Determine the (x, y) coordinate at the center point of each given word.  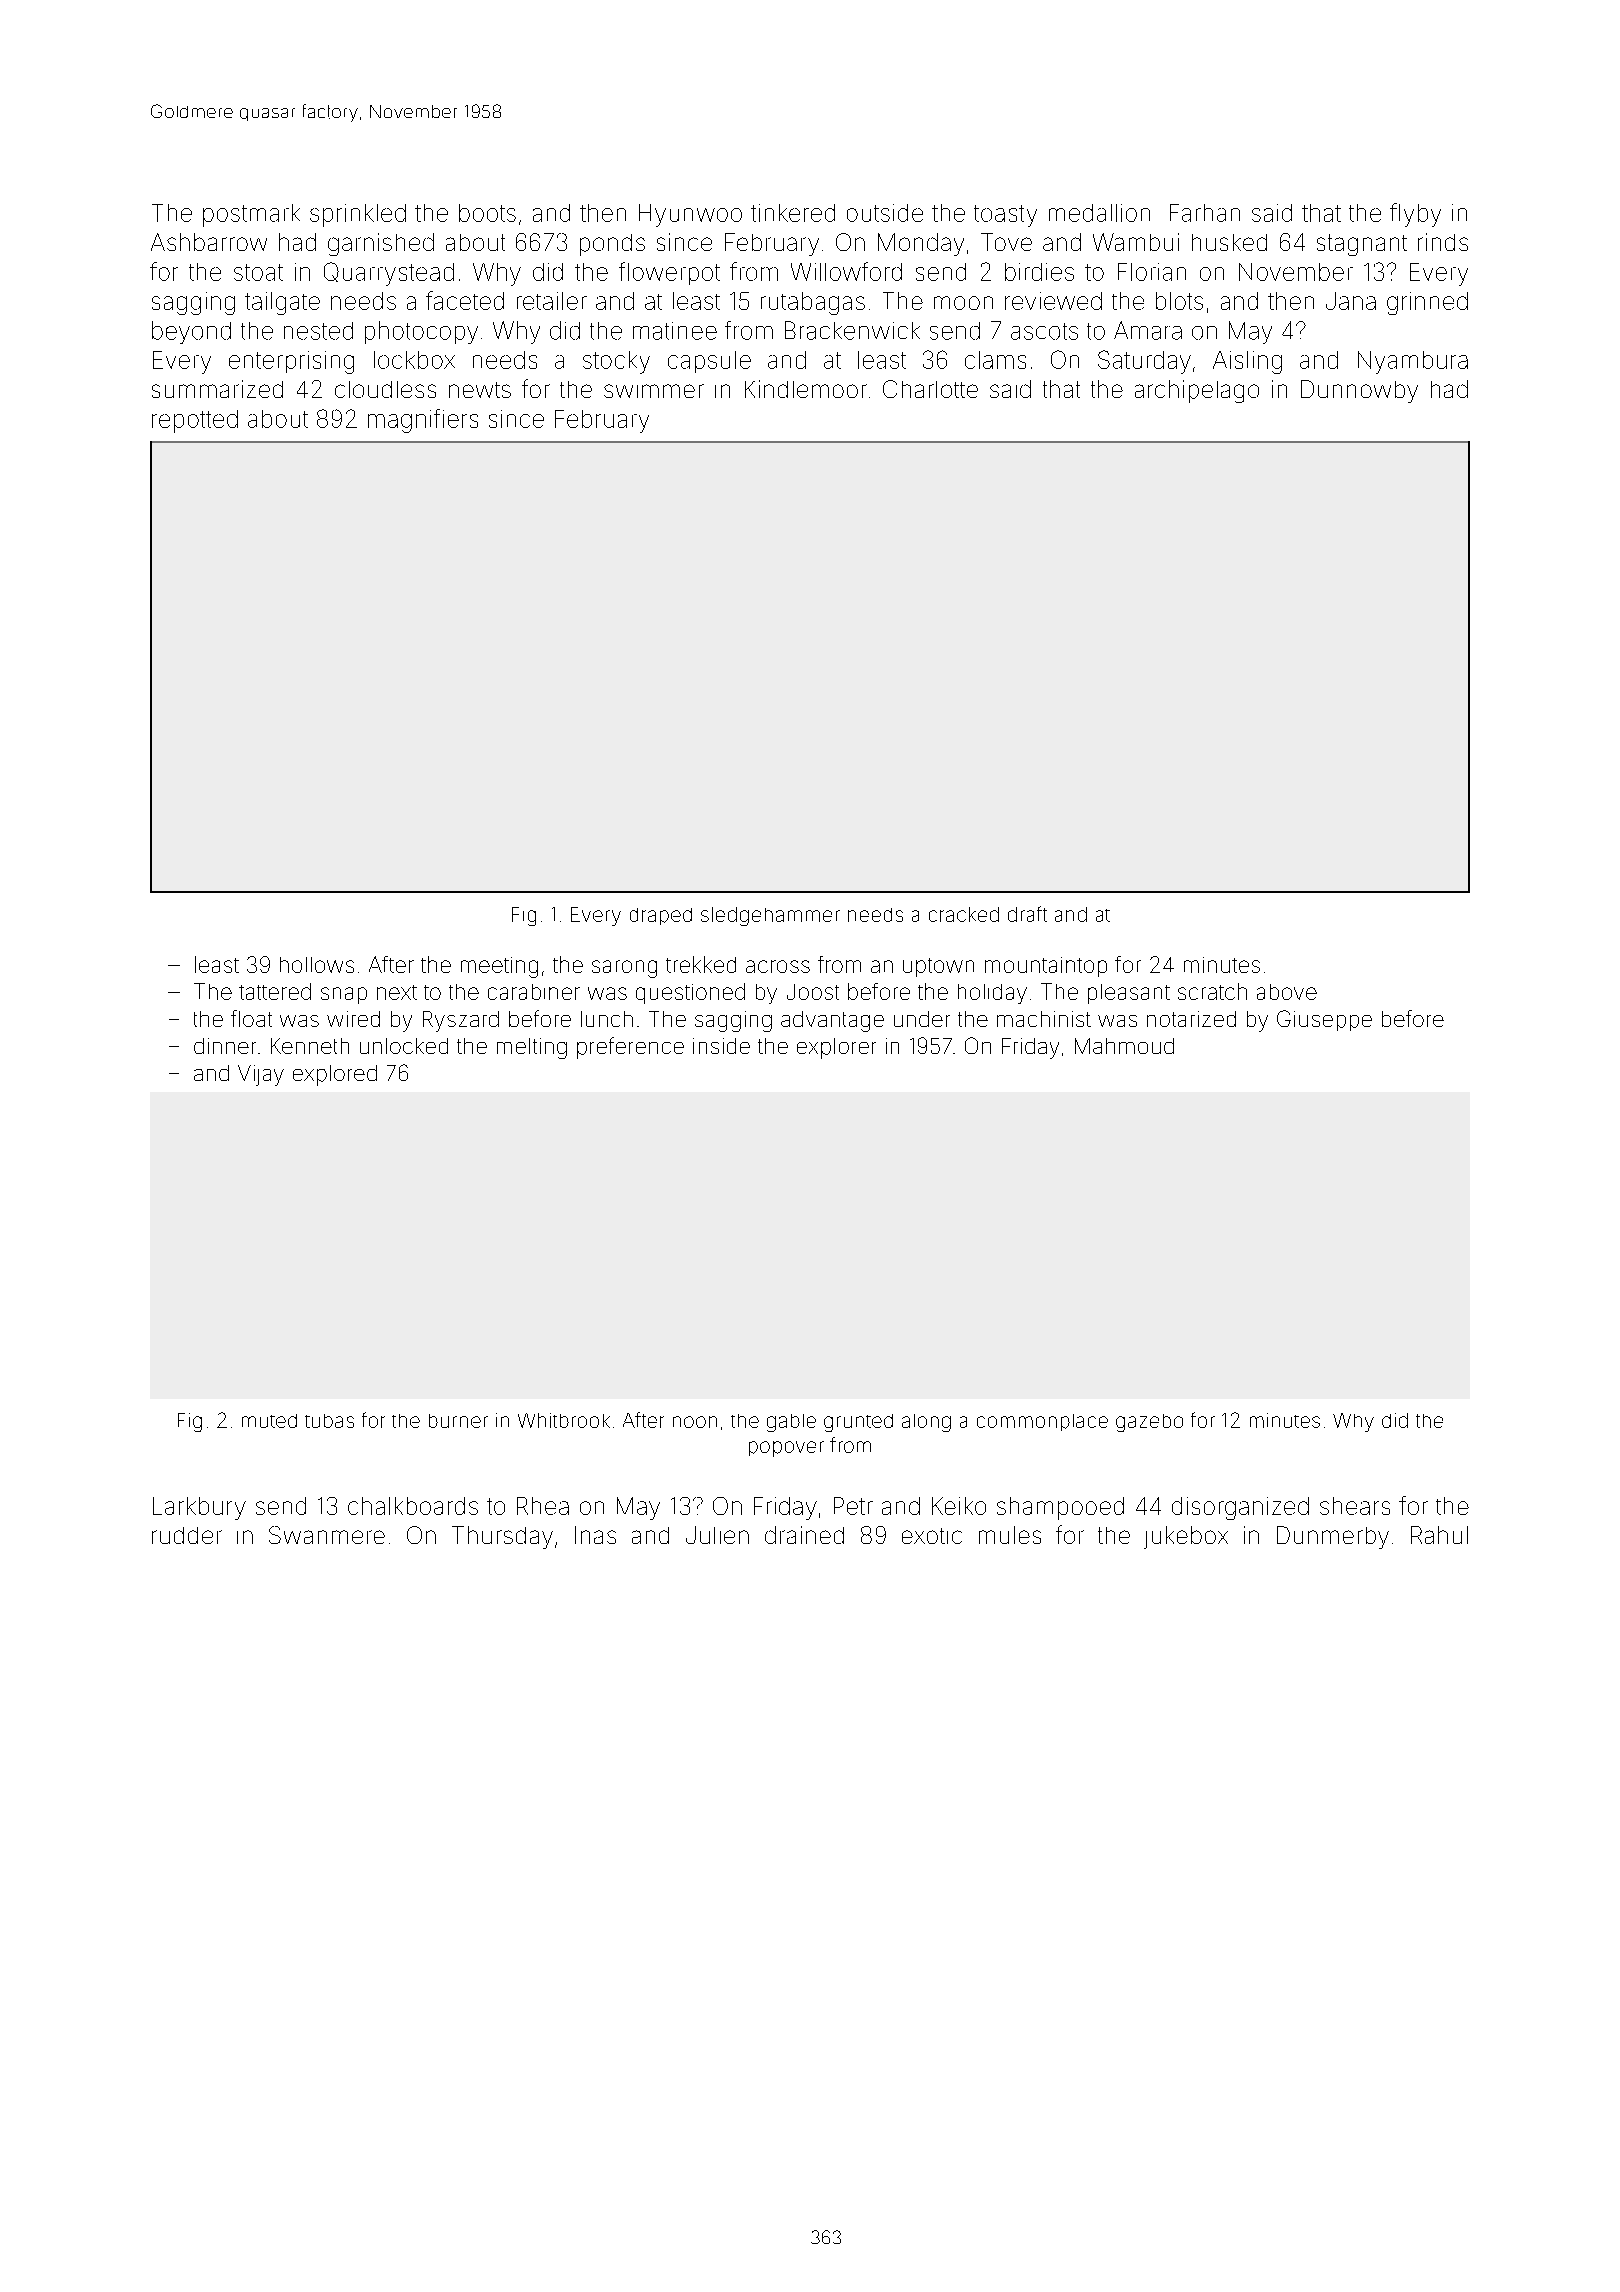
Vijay (261, 1075)
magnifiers (423, 421)
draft (1027, 914)
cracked (964, 914)
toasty (1005, 216)
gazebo (1149, 1423)
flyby (1415, 215)
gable (791, 1423)
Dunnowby (1359, 391)
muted (269, 1421)
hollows (317, 965)
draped (661, 916)
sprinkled (358, 215)
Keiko (959, 1506)
